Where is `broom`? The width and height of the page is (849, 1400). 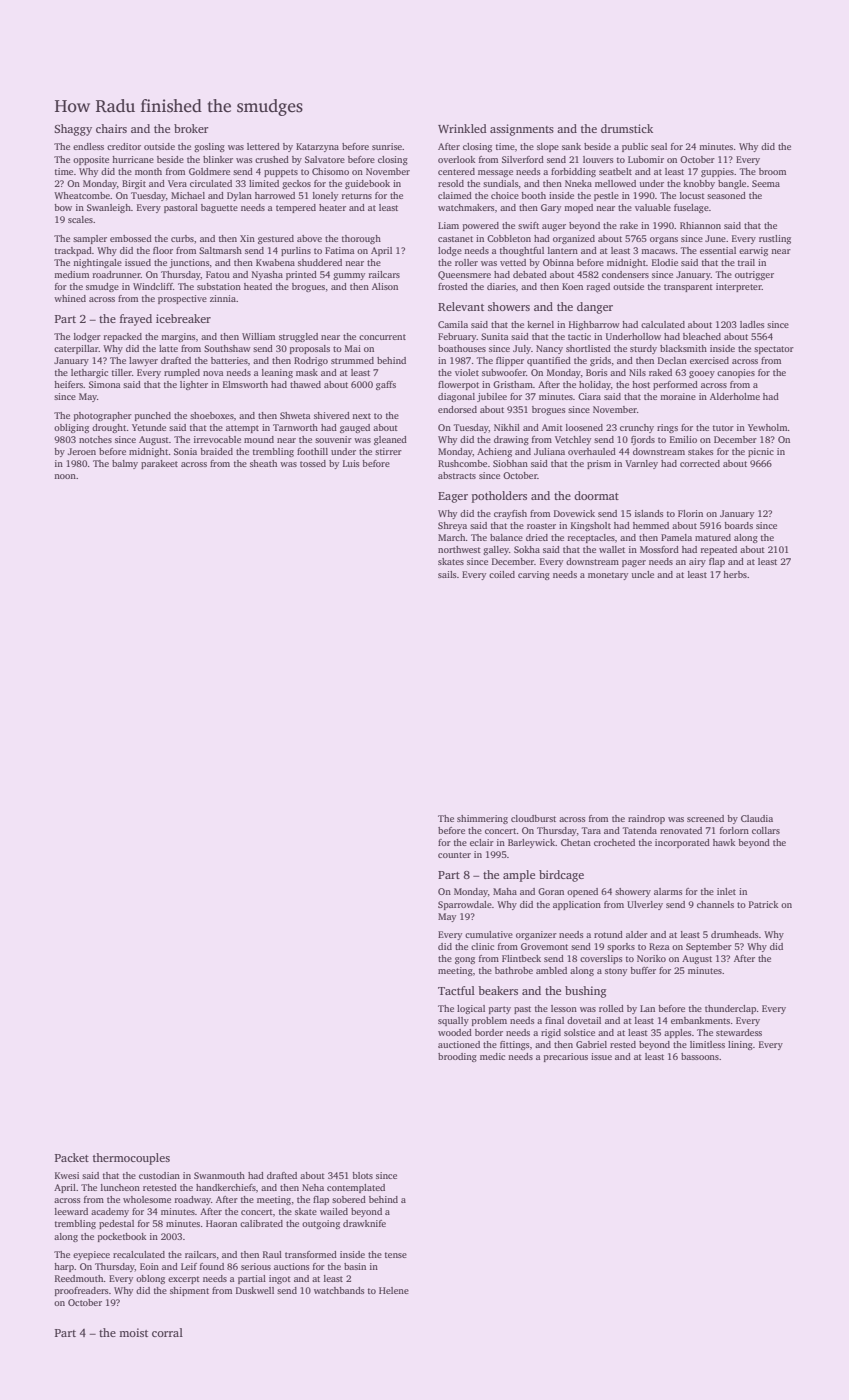
broom is located at coordinates (772, 171).
